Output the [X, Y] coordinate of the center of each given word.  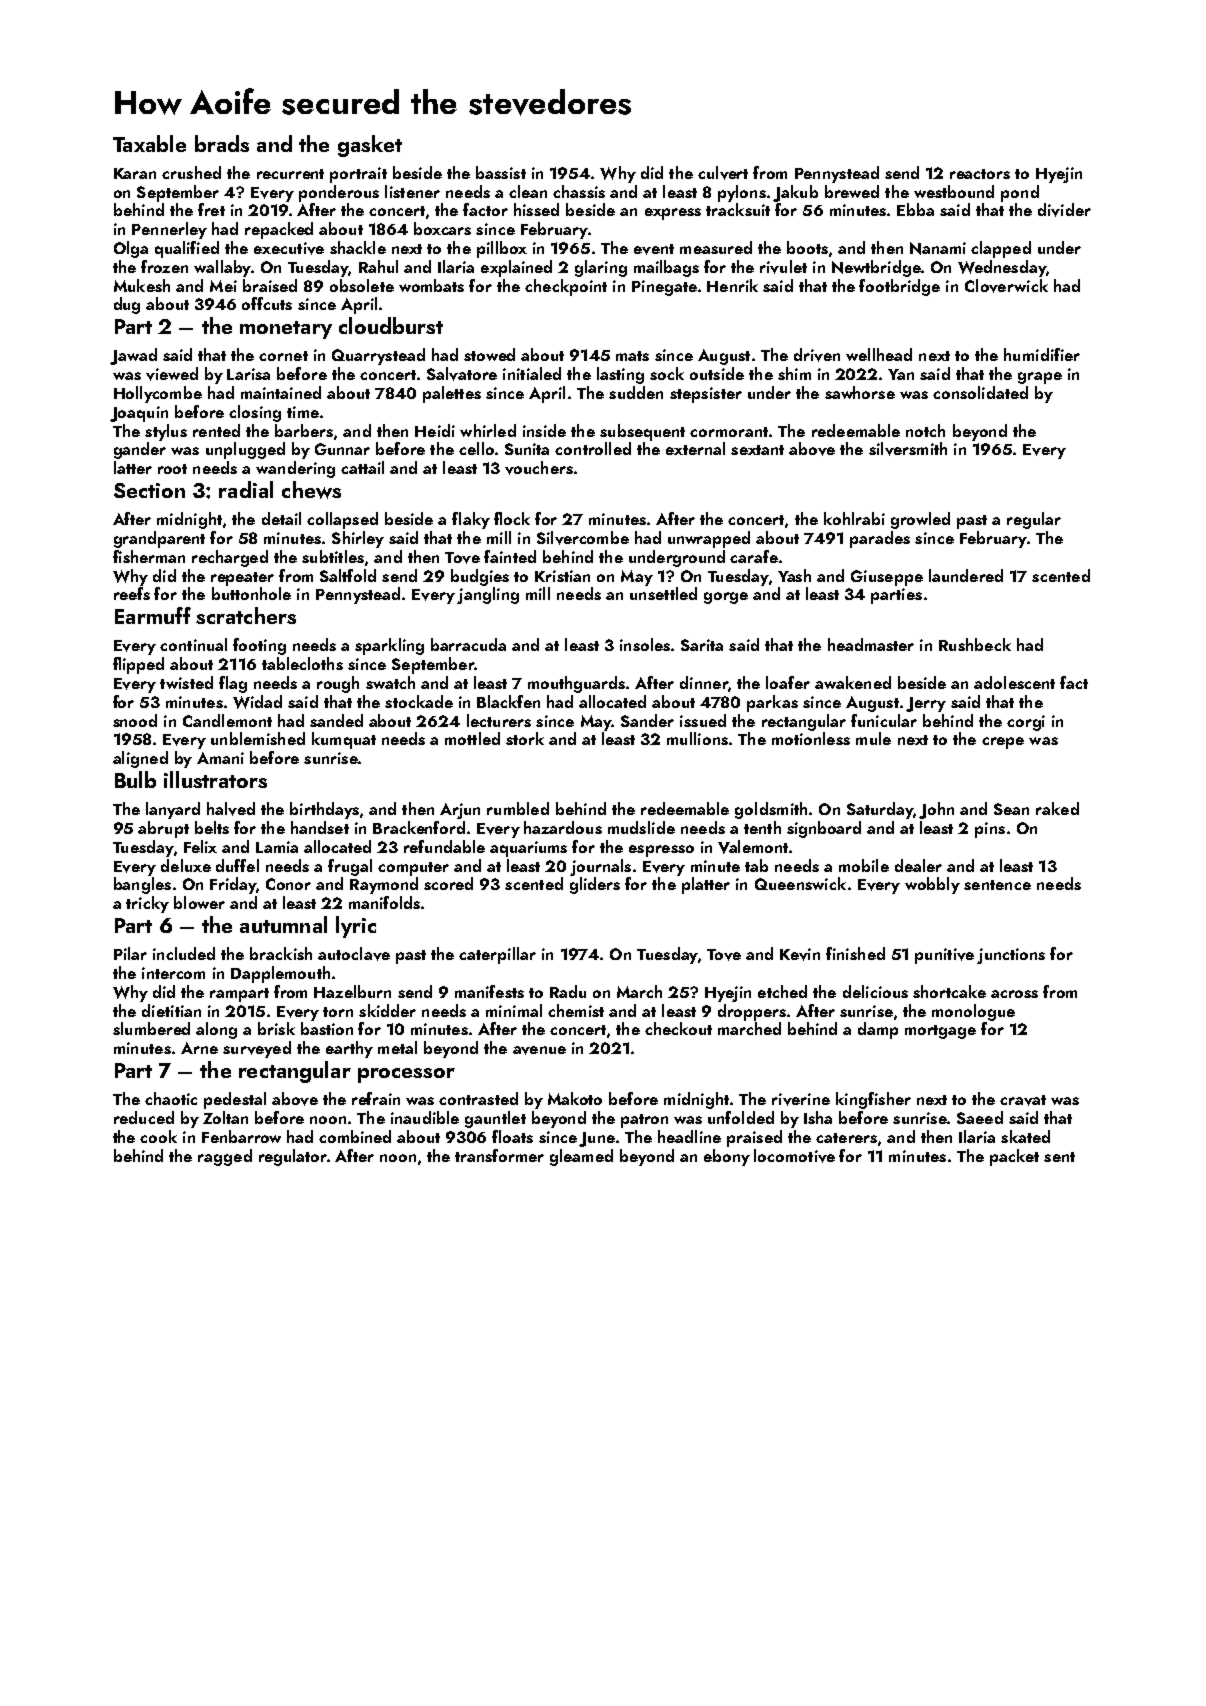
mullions [697, 738]
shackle [358, 247]
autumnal [283, 924]
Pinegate [664, 288]
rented [216, 430]
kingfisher [873, 1100]
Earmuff [153, 615]
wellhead [879, 354]
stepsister [706, 395]
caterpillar [497, 955]
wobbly [932, 885]
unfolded [741, 1117]
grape [1040, 378]
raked [1057, 808]
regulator [293, 1157]
